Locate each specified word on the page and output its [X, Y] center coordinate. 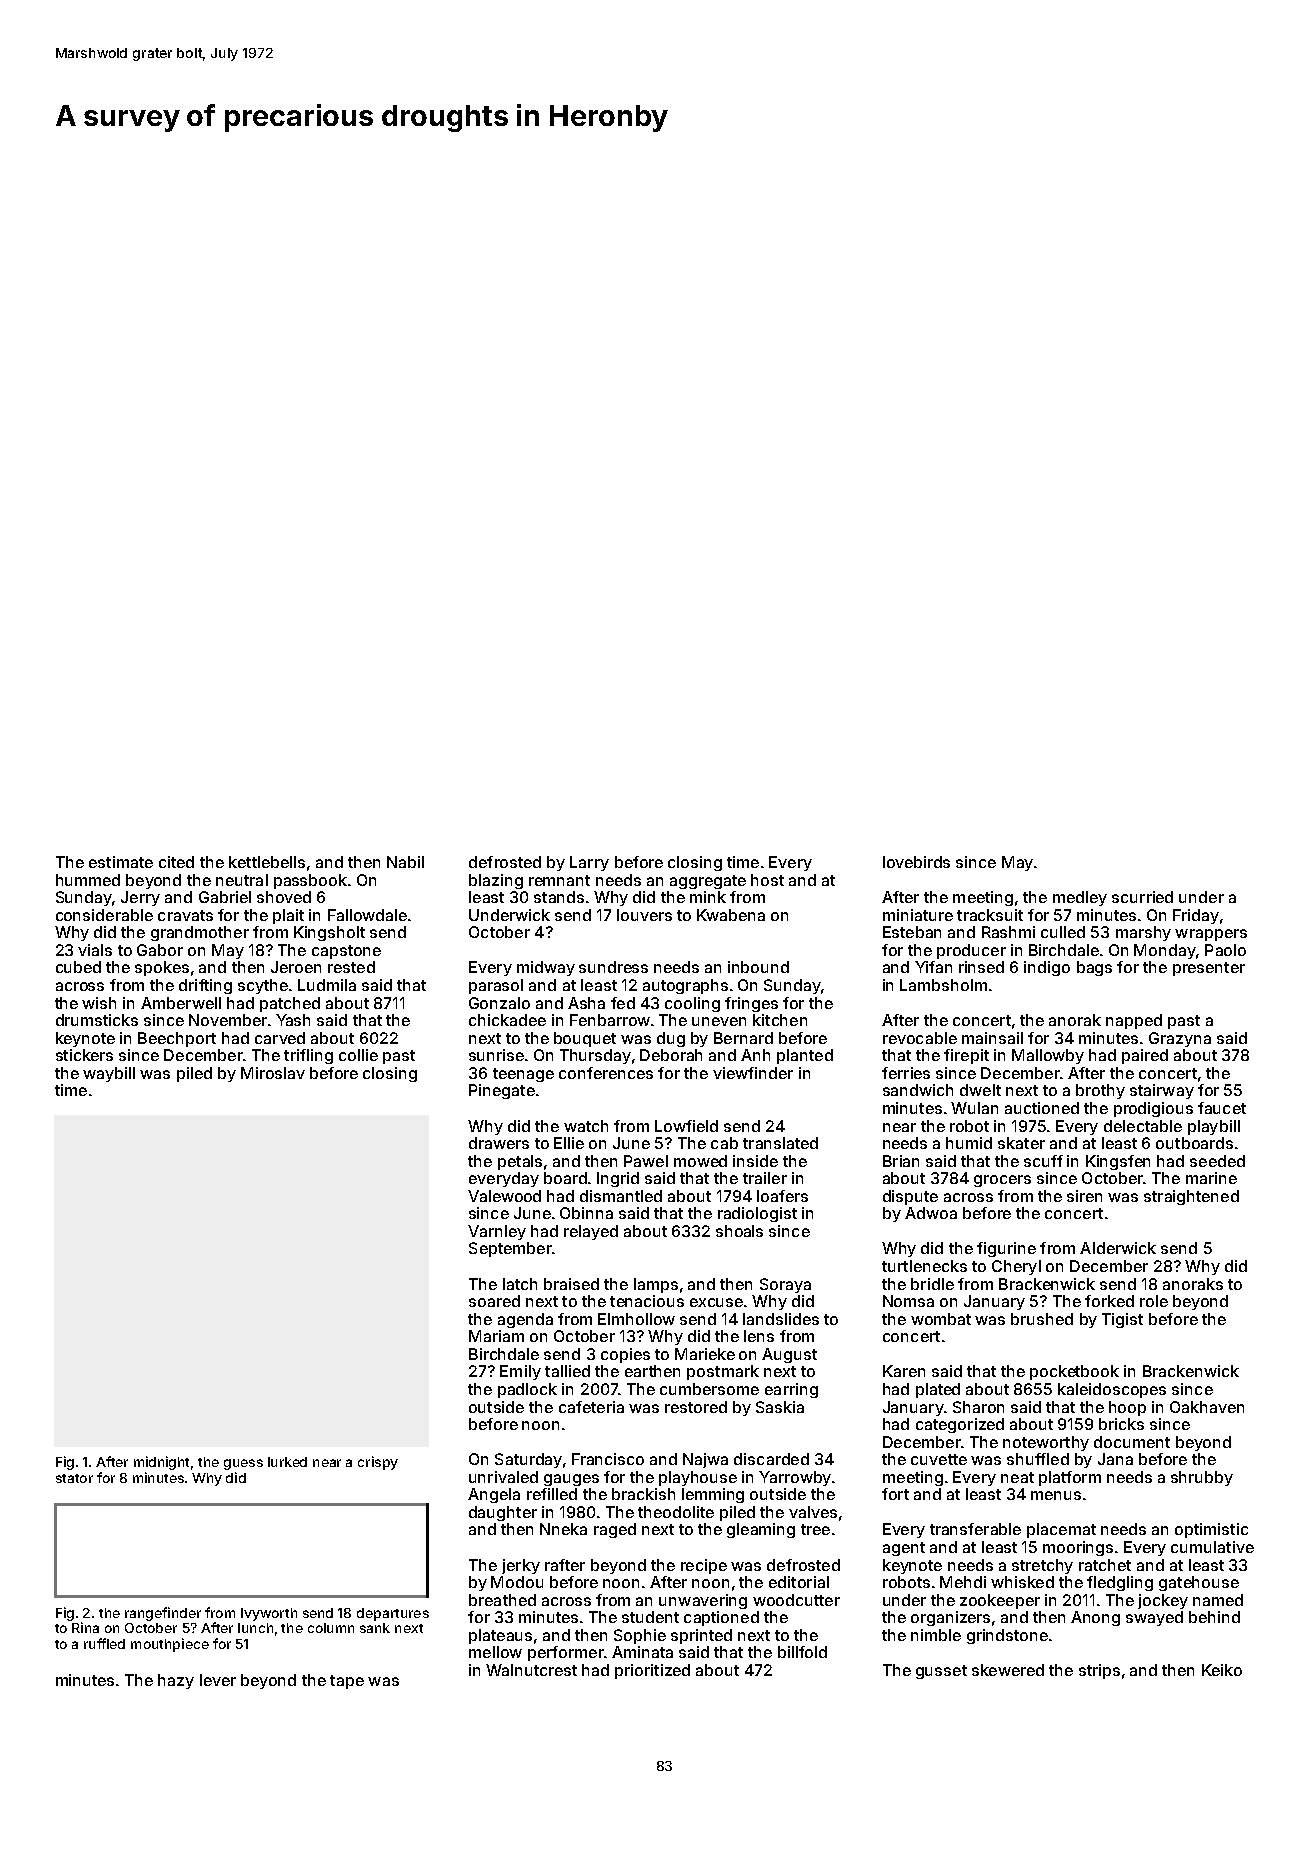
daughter [503, 1513]
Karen [904, 1371]
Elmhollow [636, 1319]
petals [520, 1162]
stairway [1162, 1091]
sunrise [496, 1055]
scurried [1142, 897]
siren [1084, 1196]
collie [358, 1055]
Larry [589, 863]
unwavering [703, 1601]
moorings [1078, 1548]
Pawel [646, 1161]
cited [176, 862]
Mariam [496, 1336]
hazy [176, 1681]
